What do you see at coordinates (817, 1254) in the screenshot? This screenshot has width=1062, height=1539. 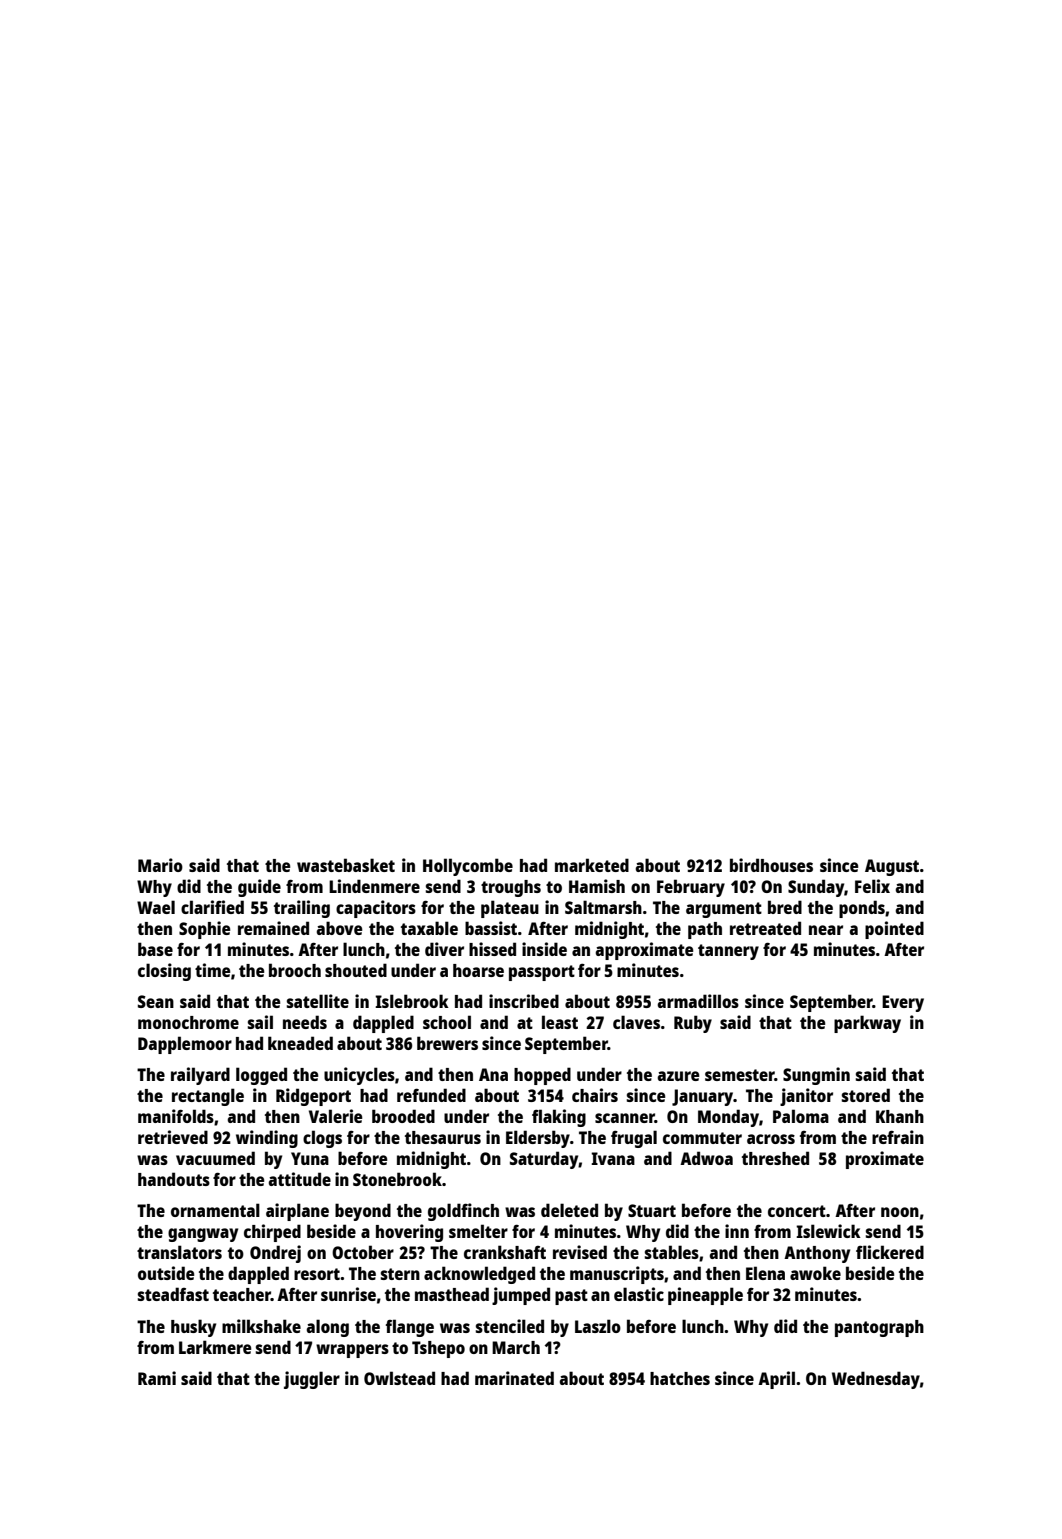 I see `Anthony` at bounding box center [817, 1254].
